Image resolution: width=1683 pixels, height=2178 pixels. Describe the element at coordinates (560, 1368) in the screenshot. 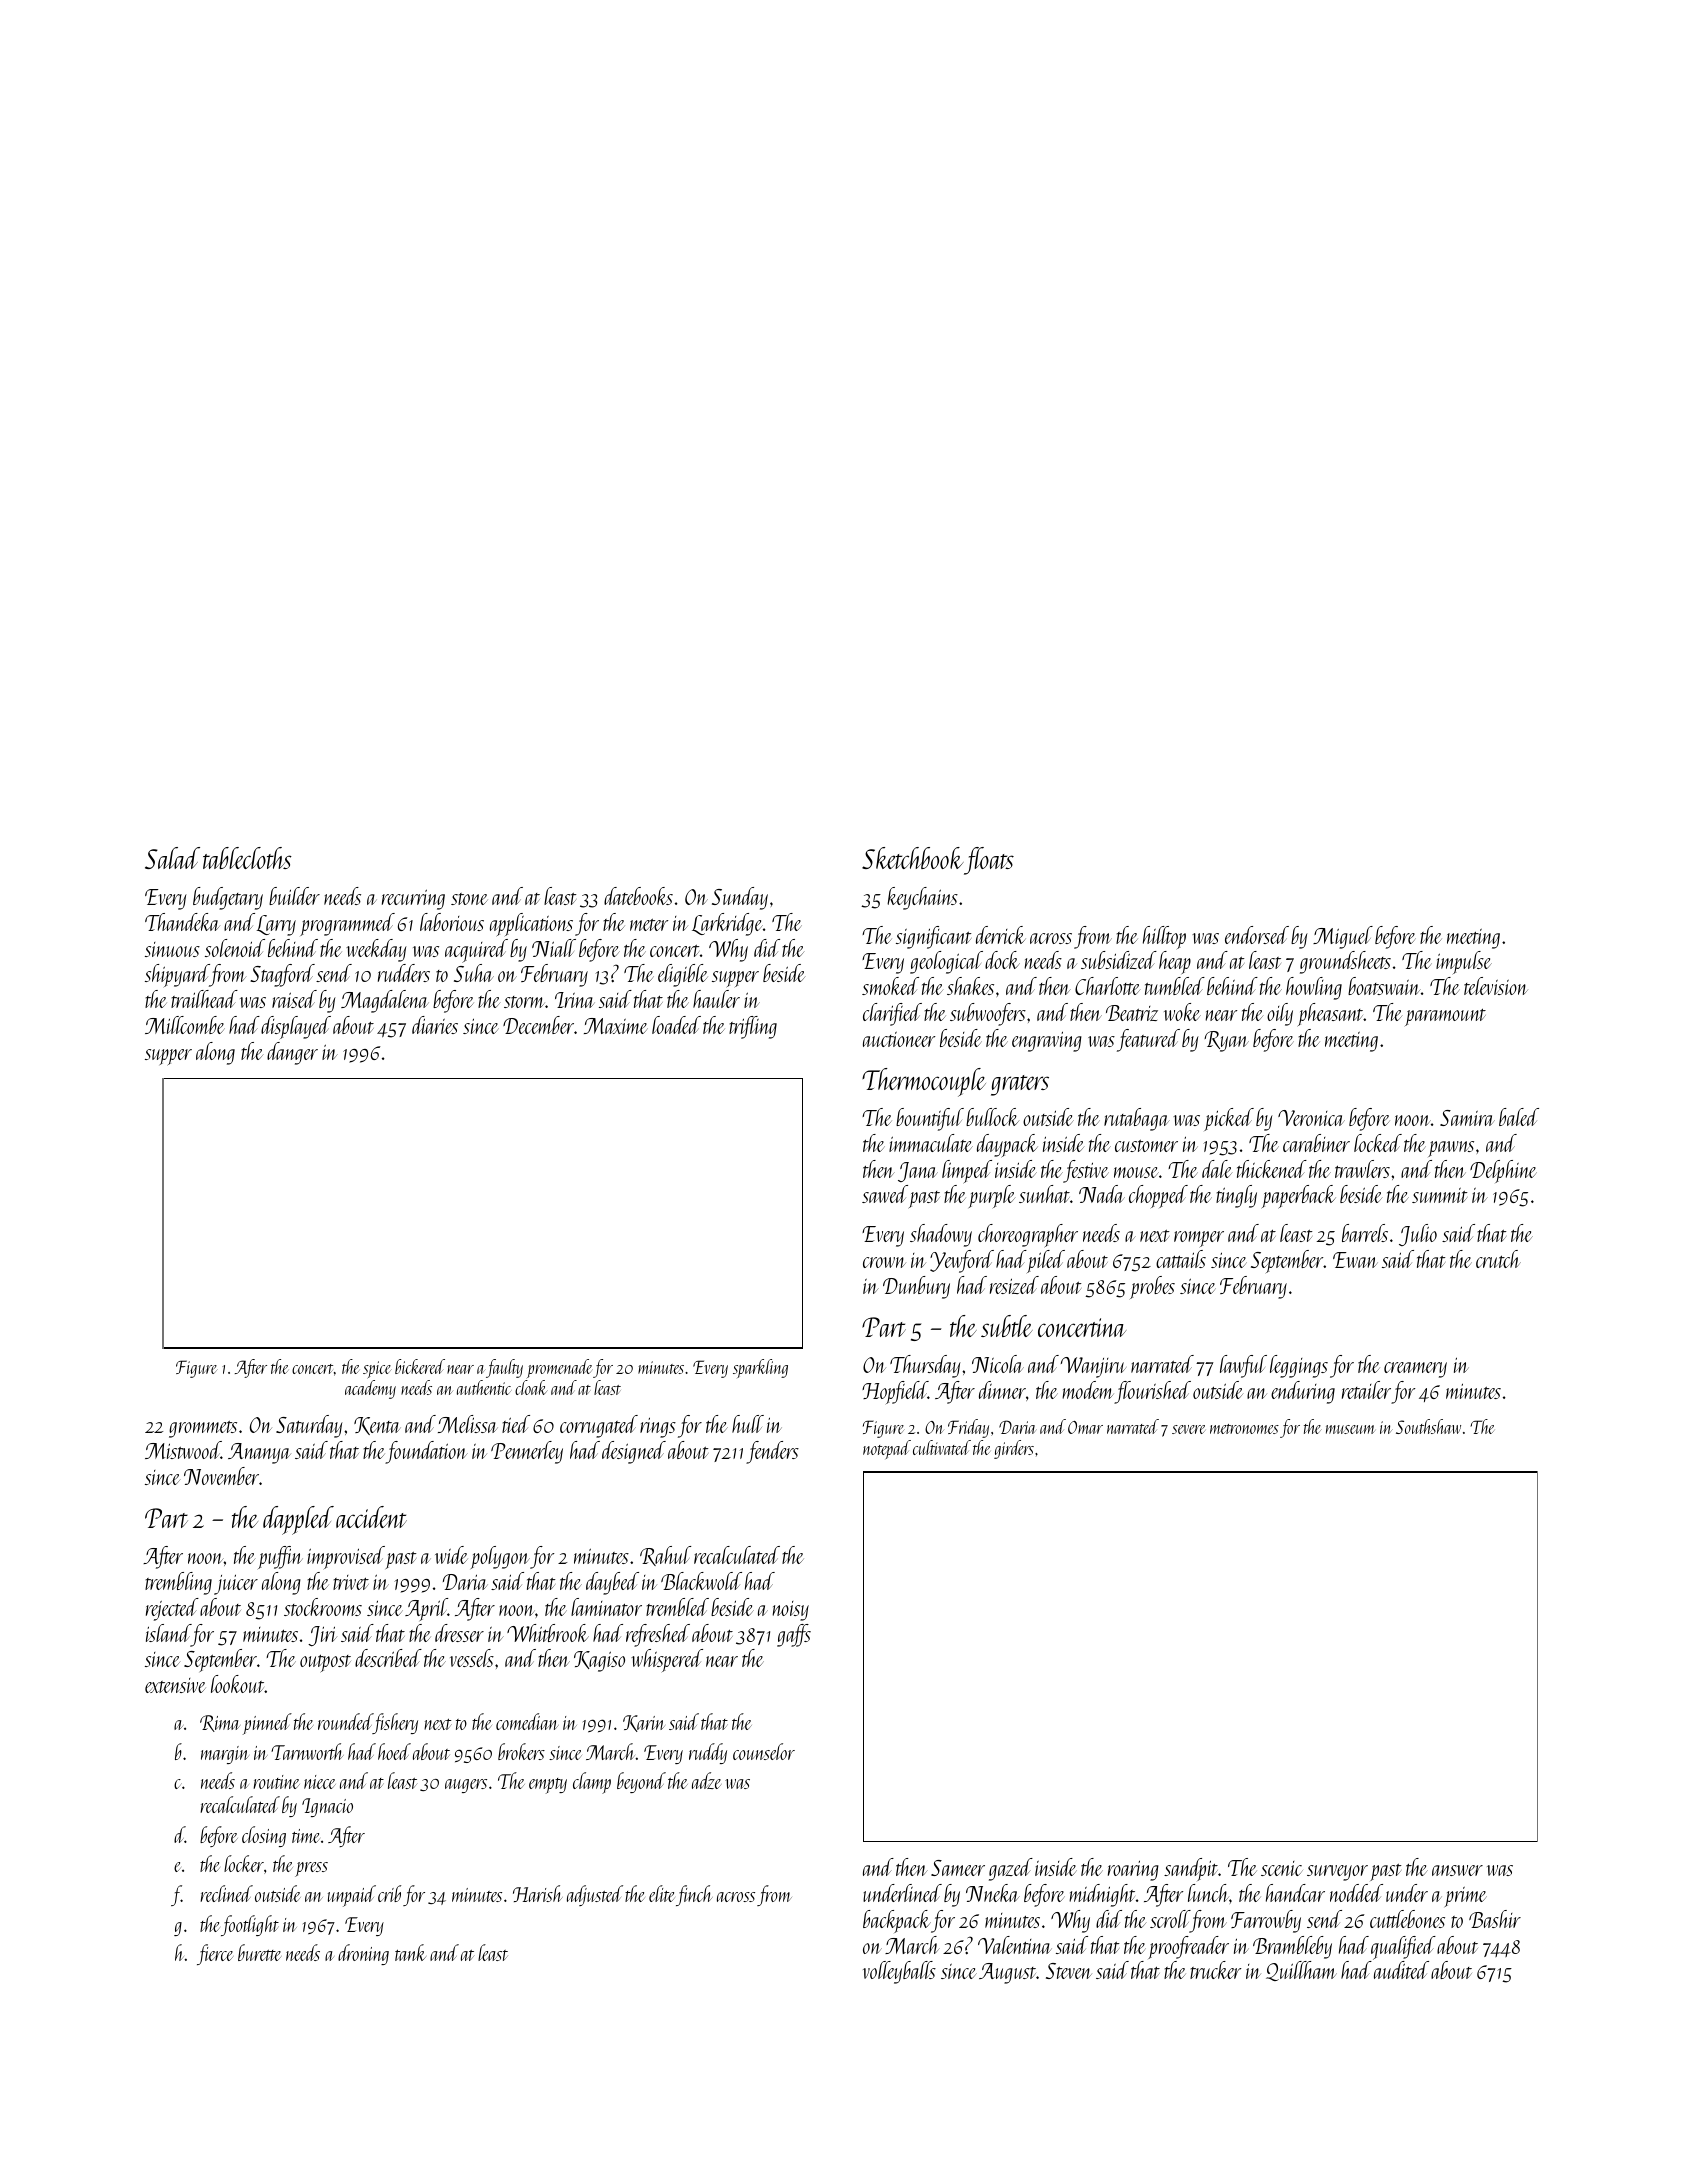

I see `promenade` at that location.
